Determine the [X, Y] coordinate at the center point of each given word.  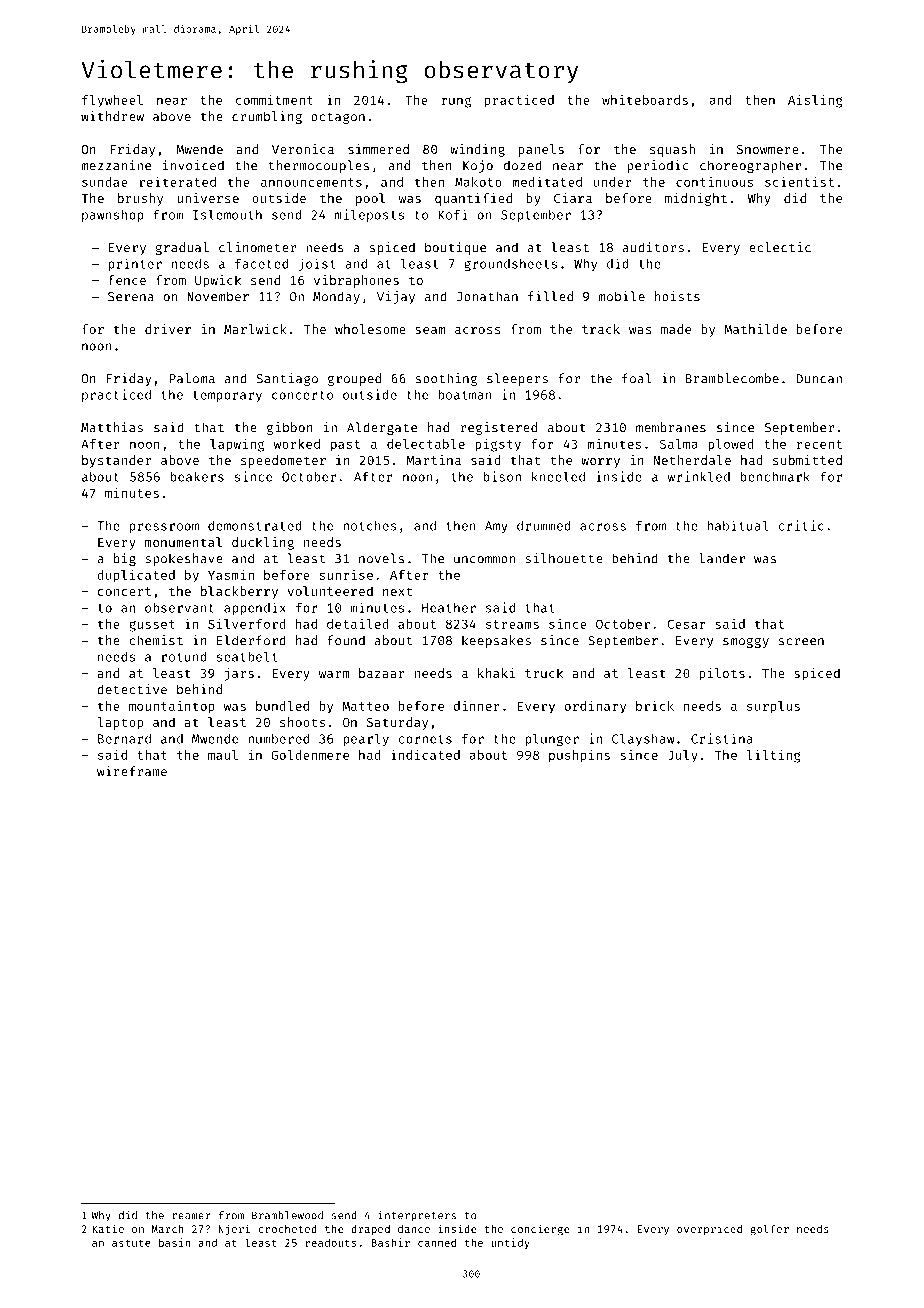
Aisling [815, 101]
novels [381, 558]
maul [223, 755]
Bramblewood [287, 1215]
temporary [227, 396]
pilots [722, 674]
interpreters [417, 1216]
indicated [425, 754]
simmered [378, 149]
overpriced [709, 1229]
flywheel [112, 101]
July [683, 756]
